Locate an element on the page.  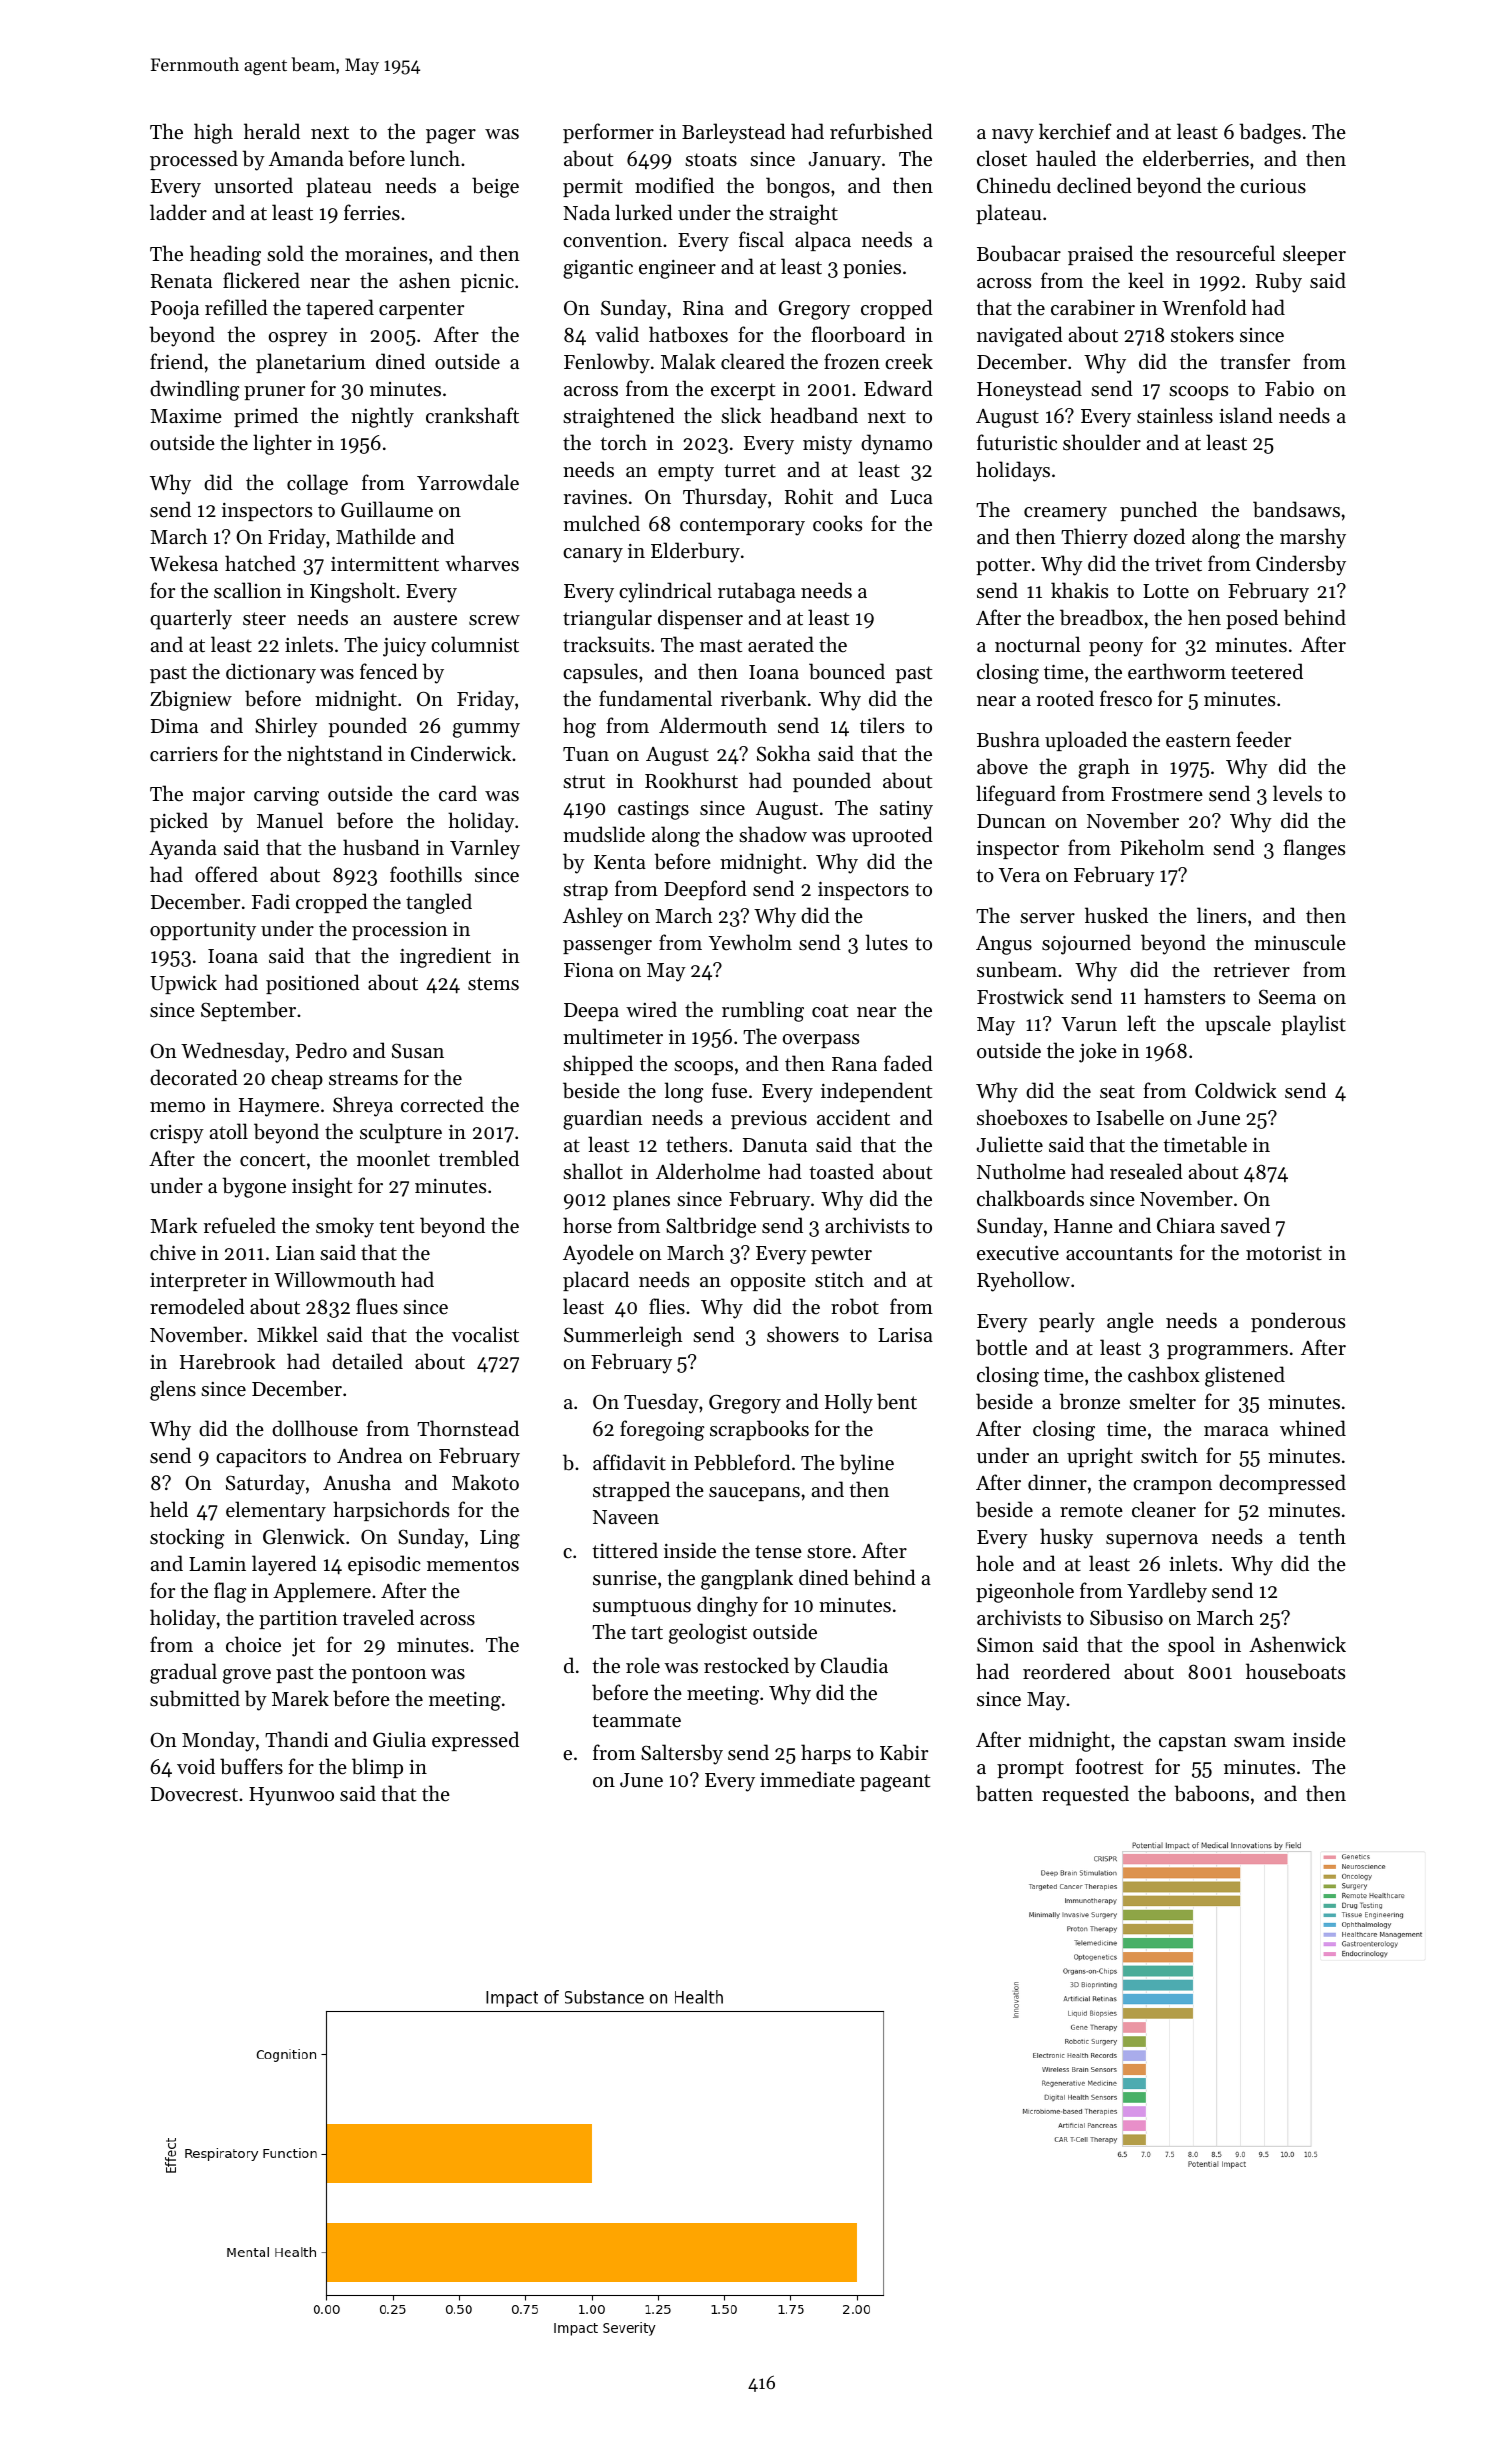
badges is located at coordinates (1270, 133).
